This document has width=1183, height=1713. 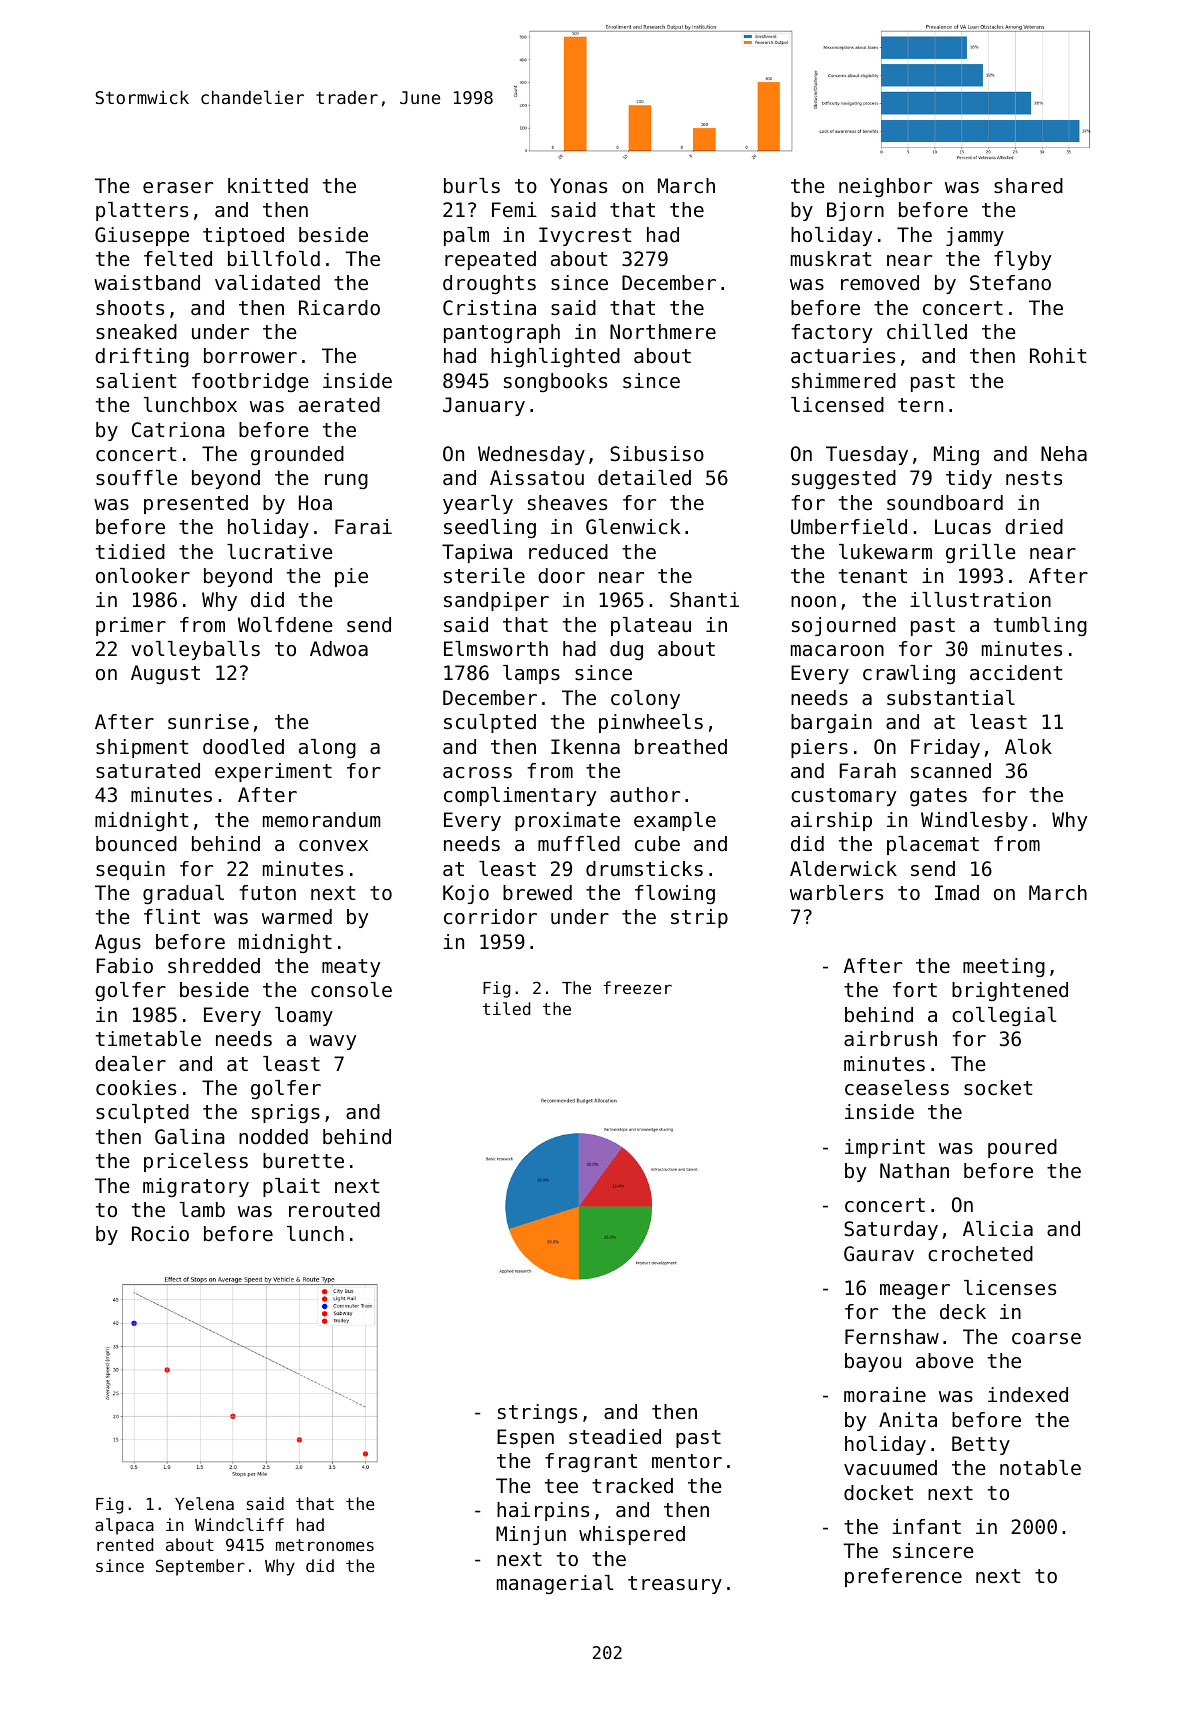 What do you see at coordinates (915, 989) in the document?
I see `fort` at bounding box center [915, 989].
